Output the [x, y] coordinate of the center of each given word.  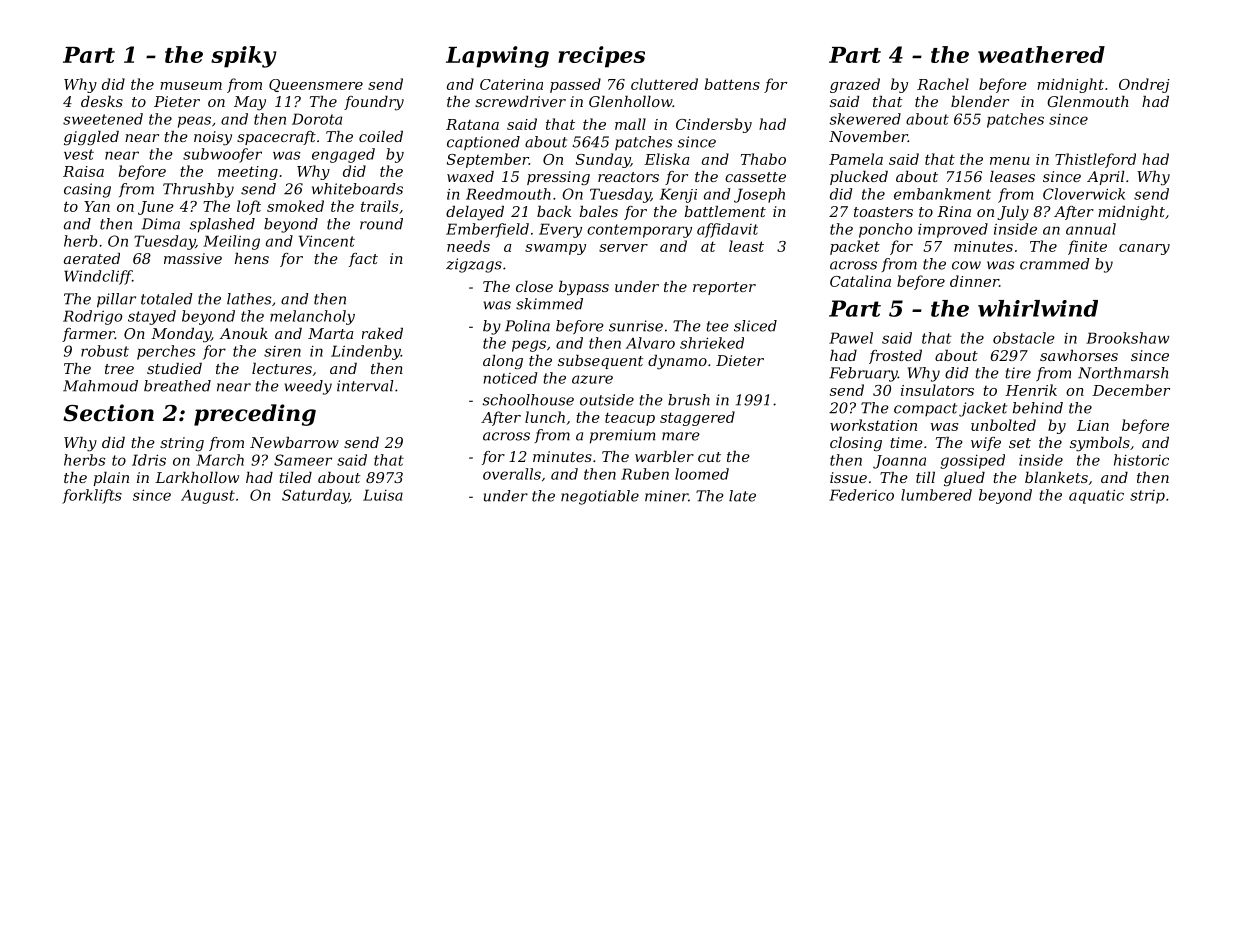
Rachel [943, 84]
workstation [873, 425]
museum [191, 86]
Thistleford [1095, 160]
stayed [152, 317]
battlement [725, 211]
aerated [92, 258]
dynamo [677, 362]
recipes [601, 57]
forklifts [92, 496]
